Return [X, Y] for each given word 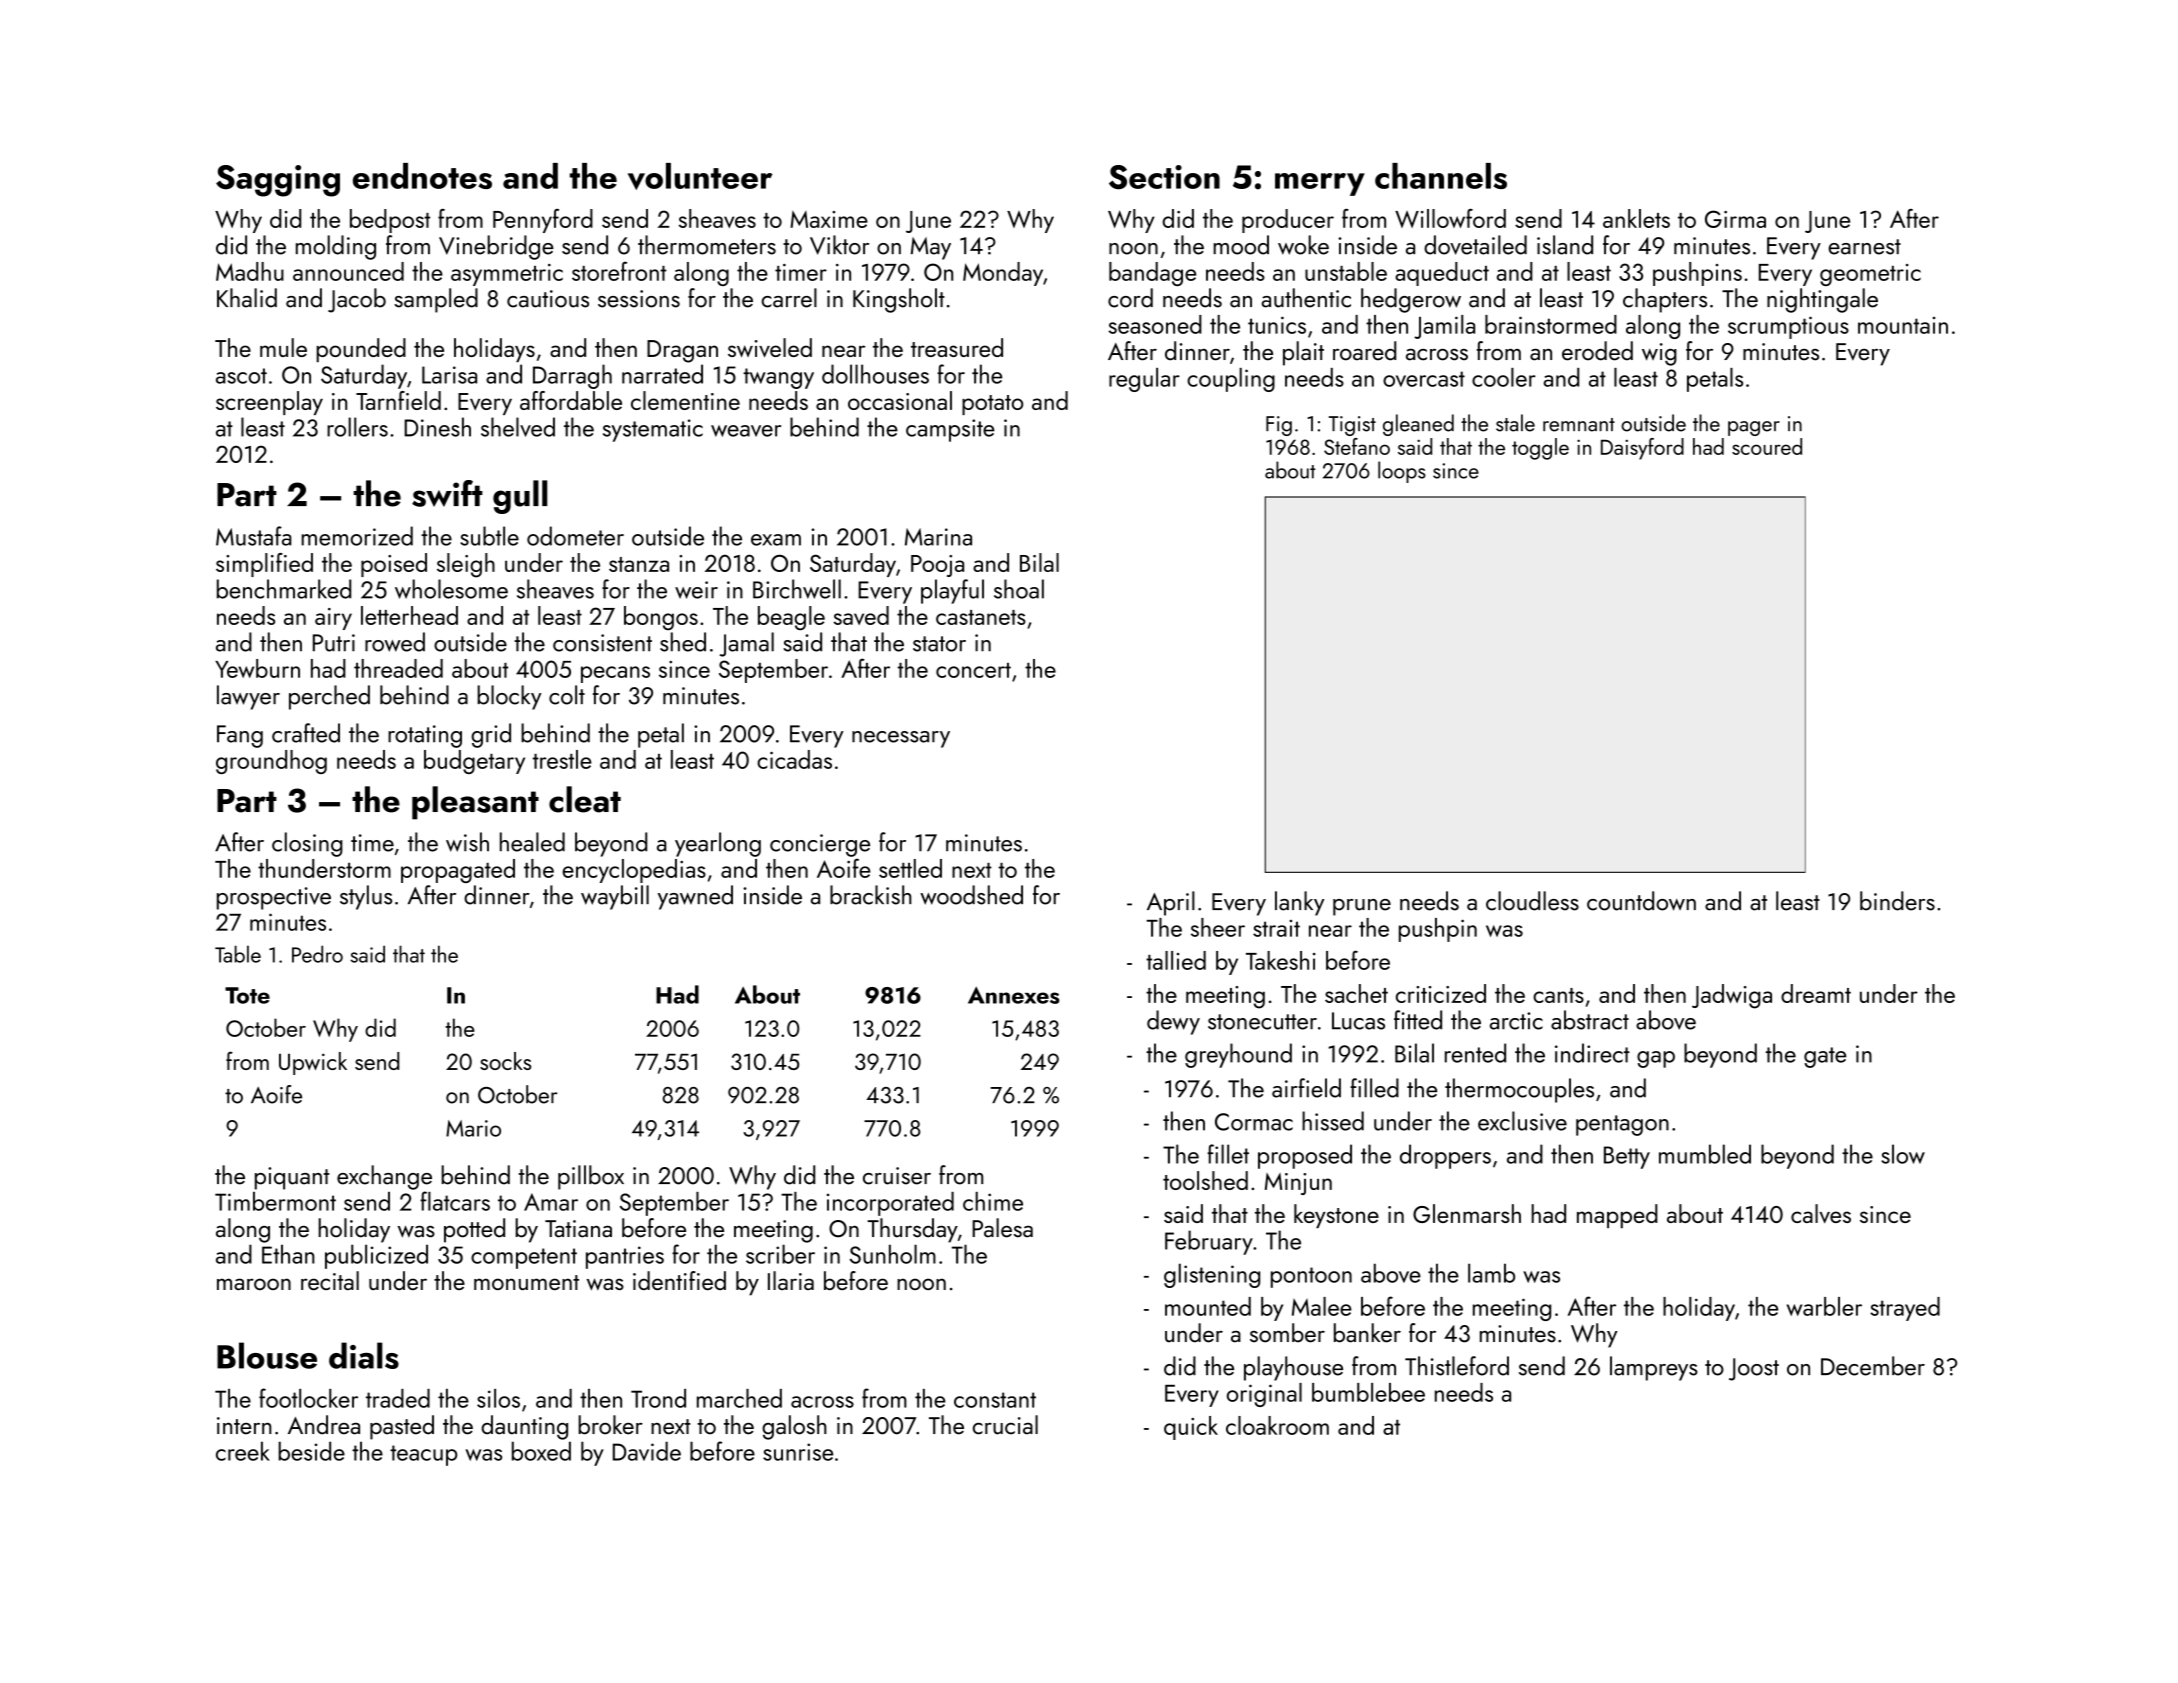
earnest [1864, 247]
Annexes [1014, 995]
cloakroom [1277, 1425]
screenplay [269, 403]
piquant [292, 1178]
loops [1402, 472]
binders [1897, 901]
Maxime [829, 219]
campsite [950, 430]
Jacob [357, 300]
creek [243, 1451]
